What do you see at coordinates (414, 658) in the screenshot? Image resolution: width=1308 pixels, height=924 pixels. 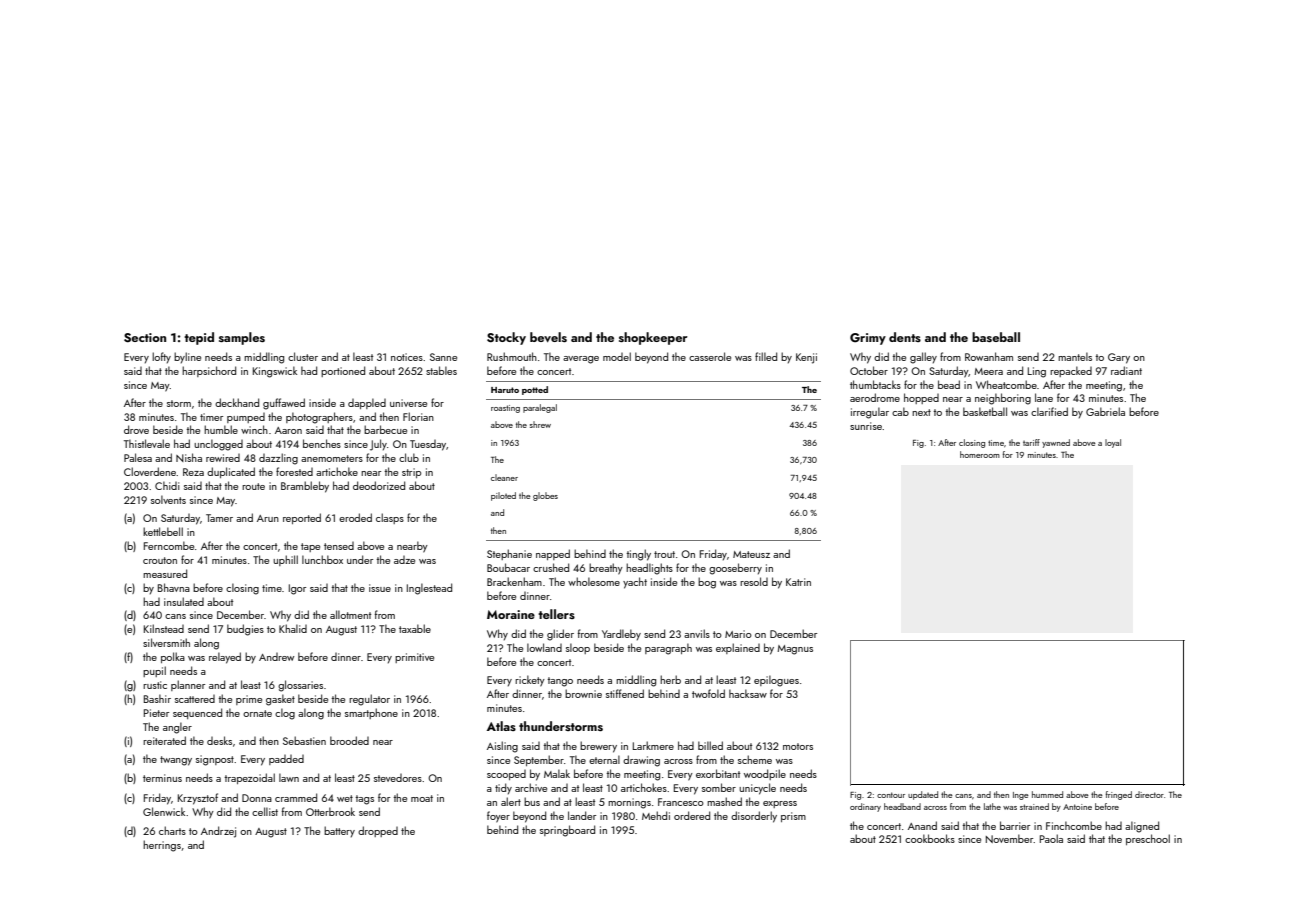 I see `primitive` at bounding box center [414, 658].
